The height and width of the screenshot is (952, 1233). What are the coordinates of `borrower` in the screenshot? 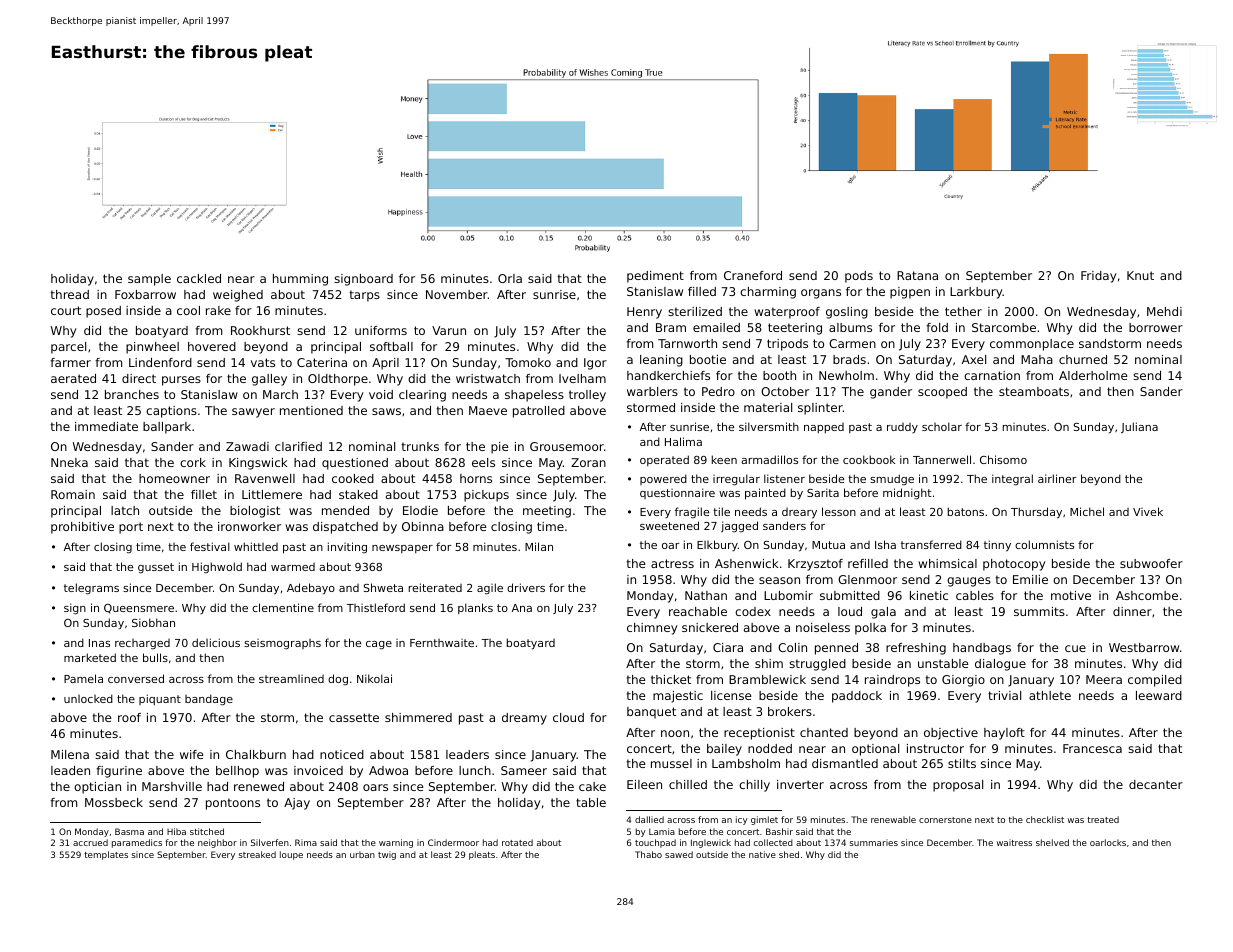 It's located at (1156, 327).
